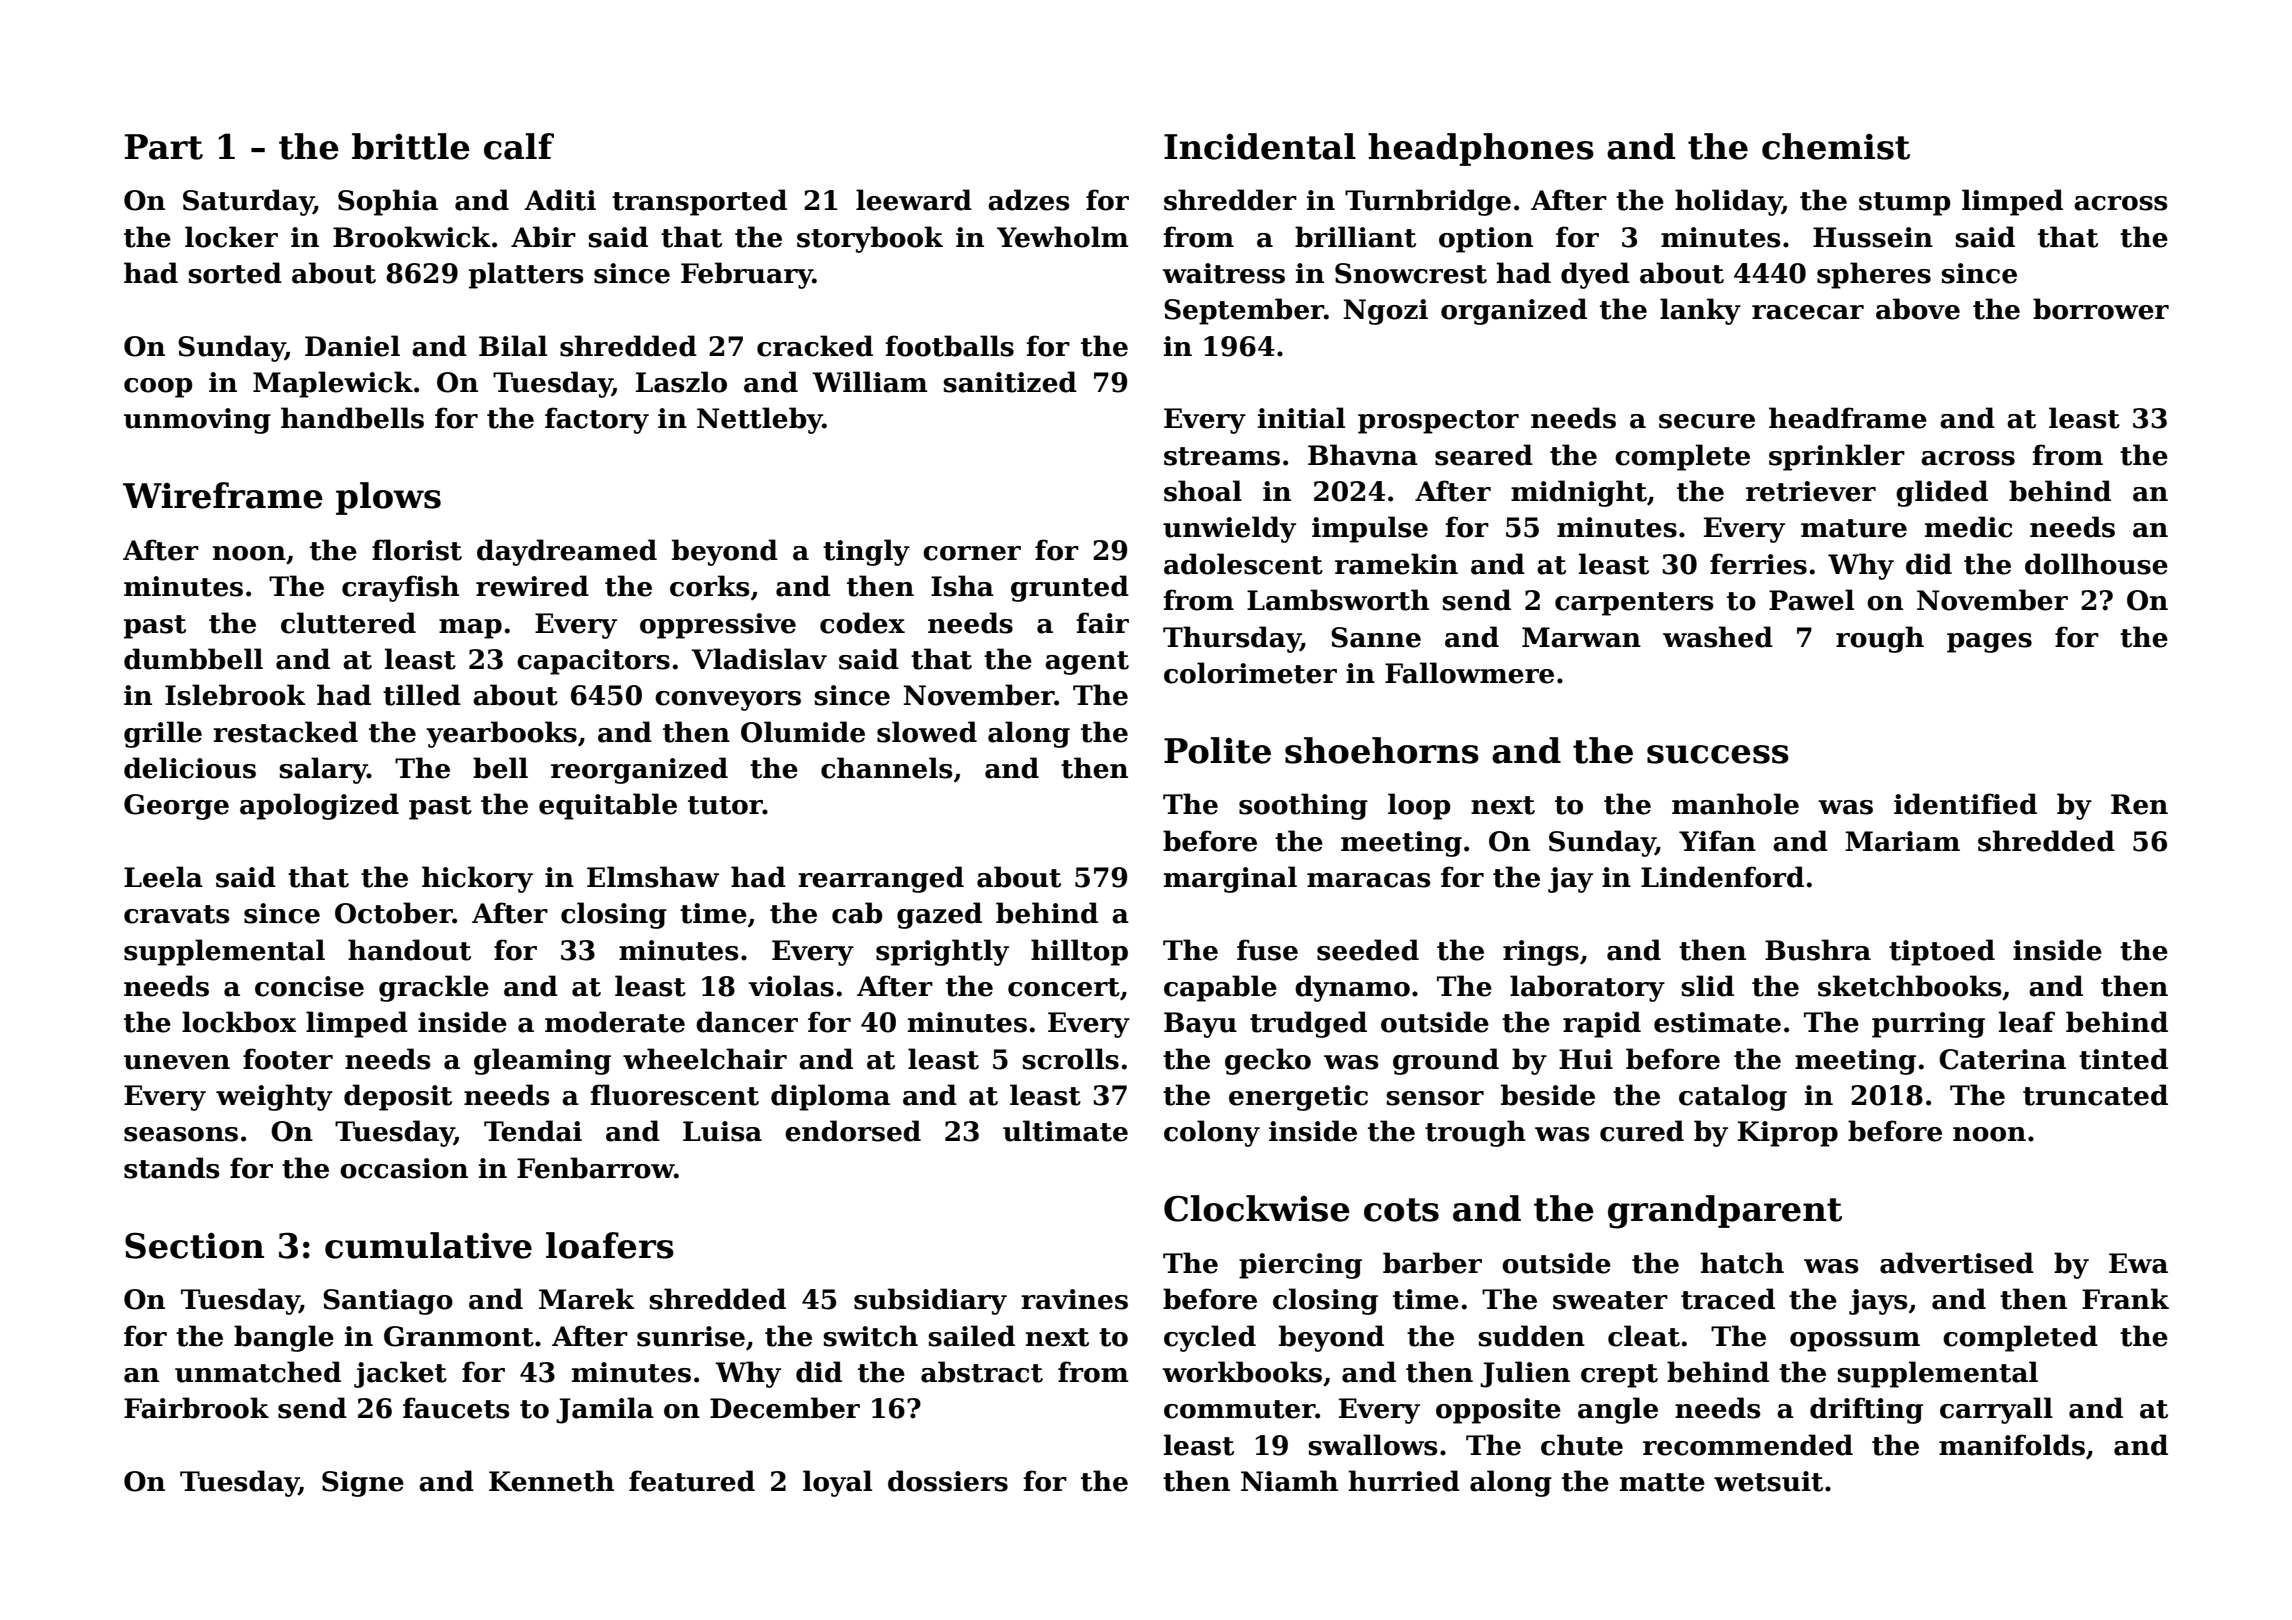 The height and width of the screenshot is (1620, 2292). What do you see at coordinates (1382, 750) in the screenshot?
I see `shoehorns` at bounding box center [1382, 750].
